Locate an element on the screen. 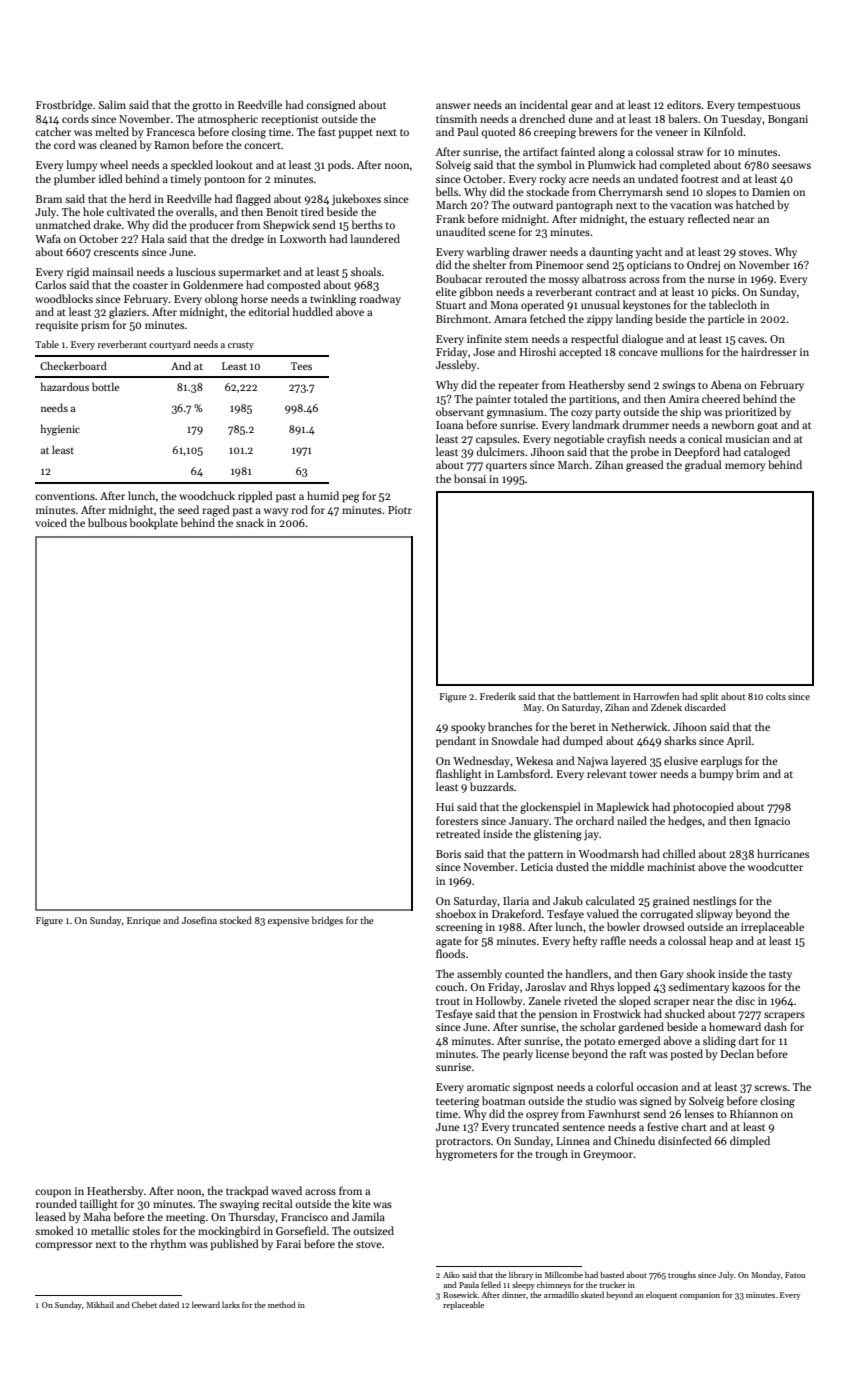 The height and width of the screenshot is (1400, 849). tinsmith is located at coordinates (456, 118).
